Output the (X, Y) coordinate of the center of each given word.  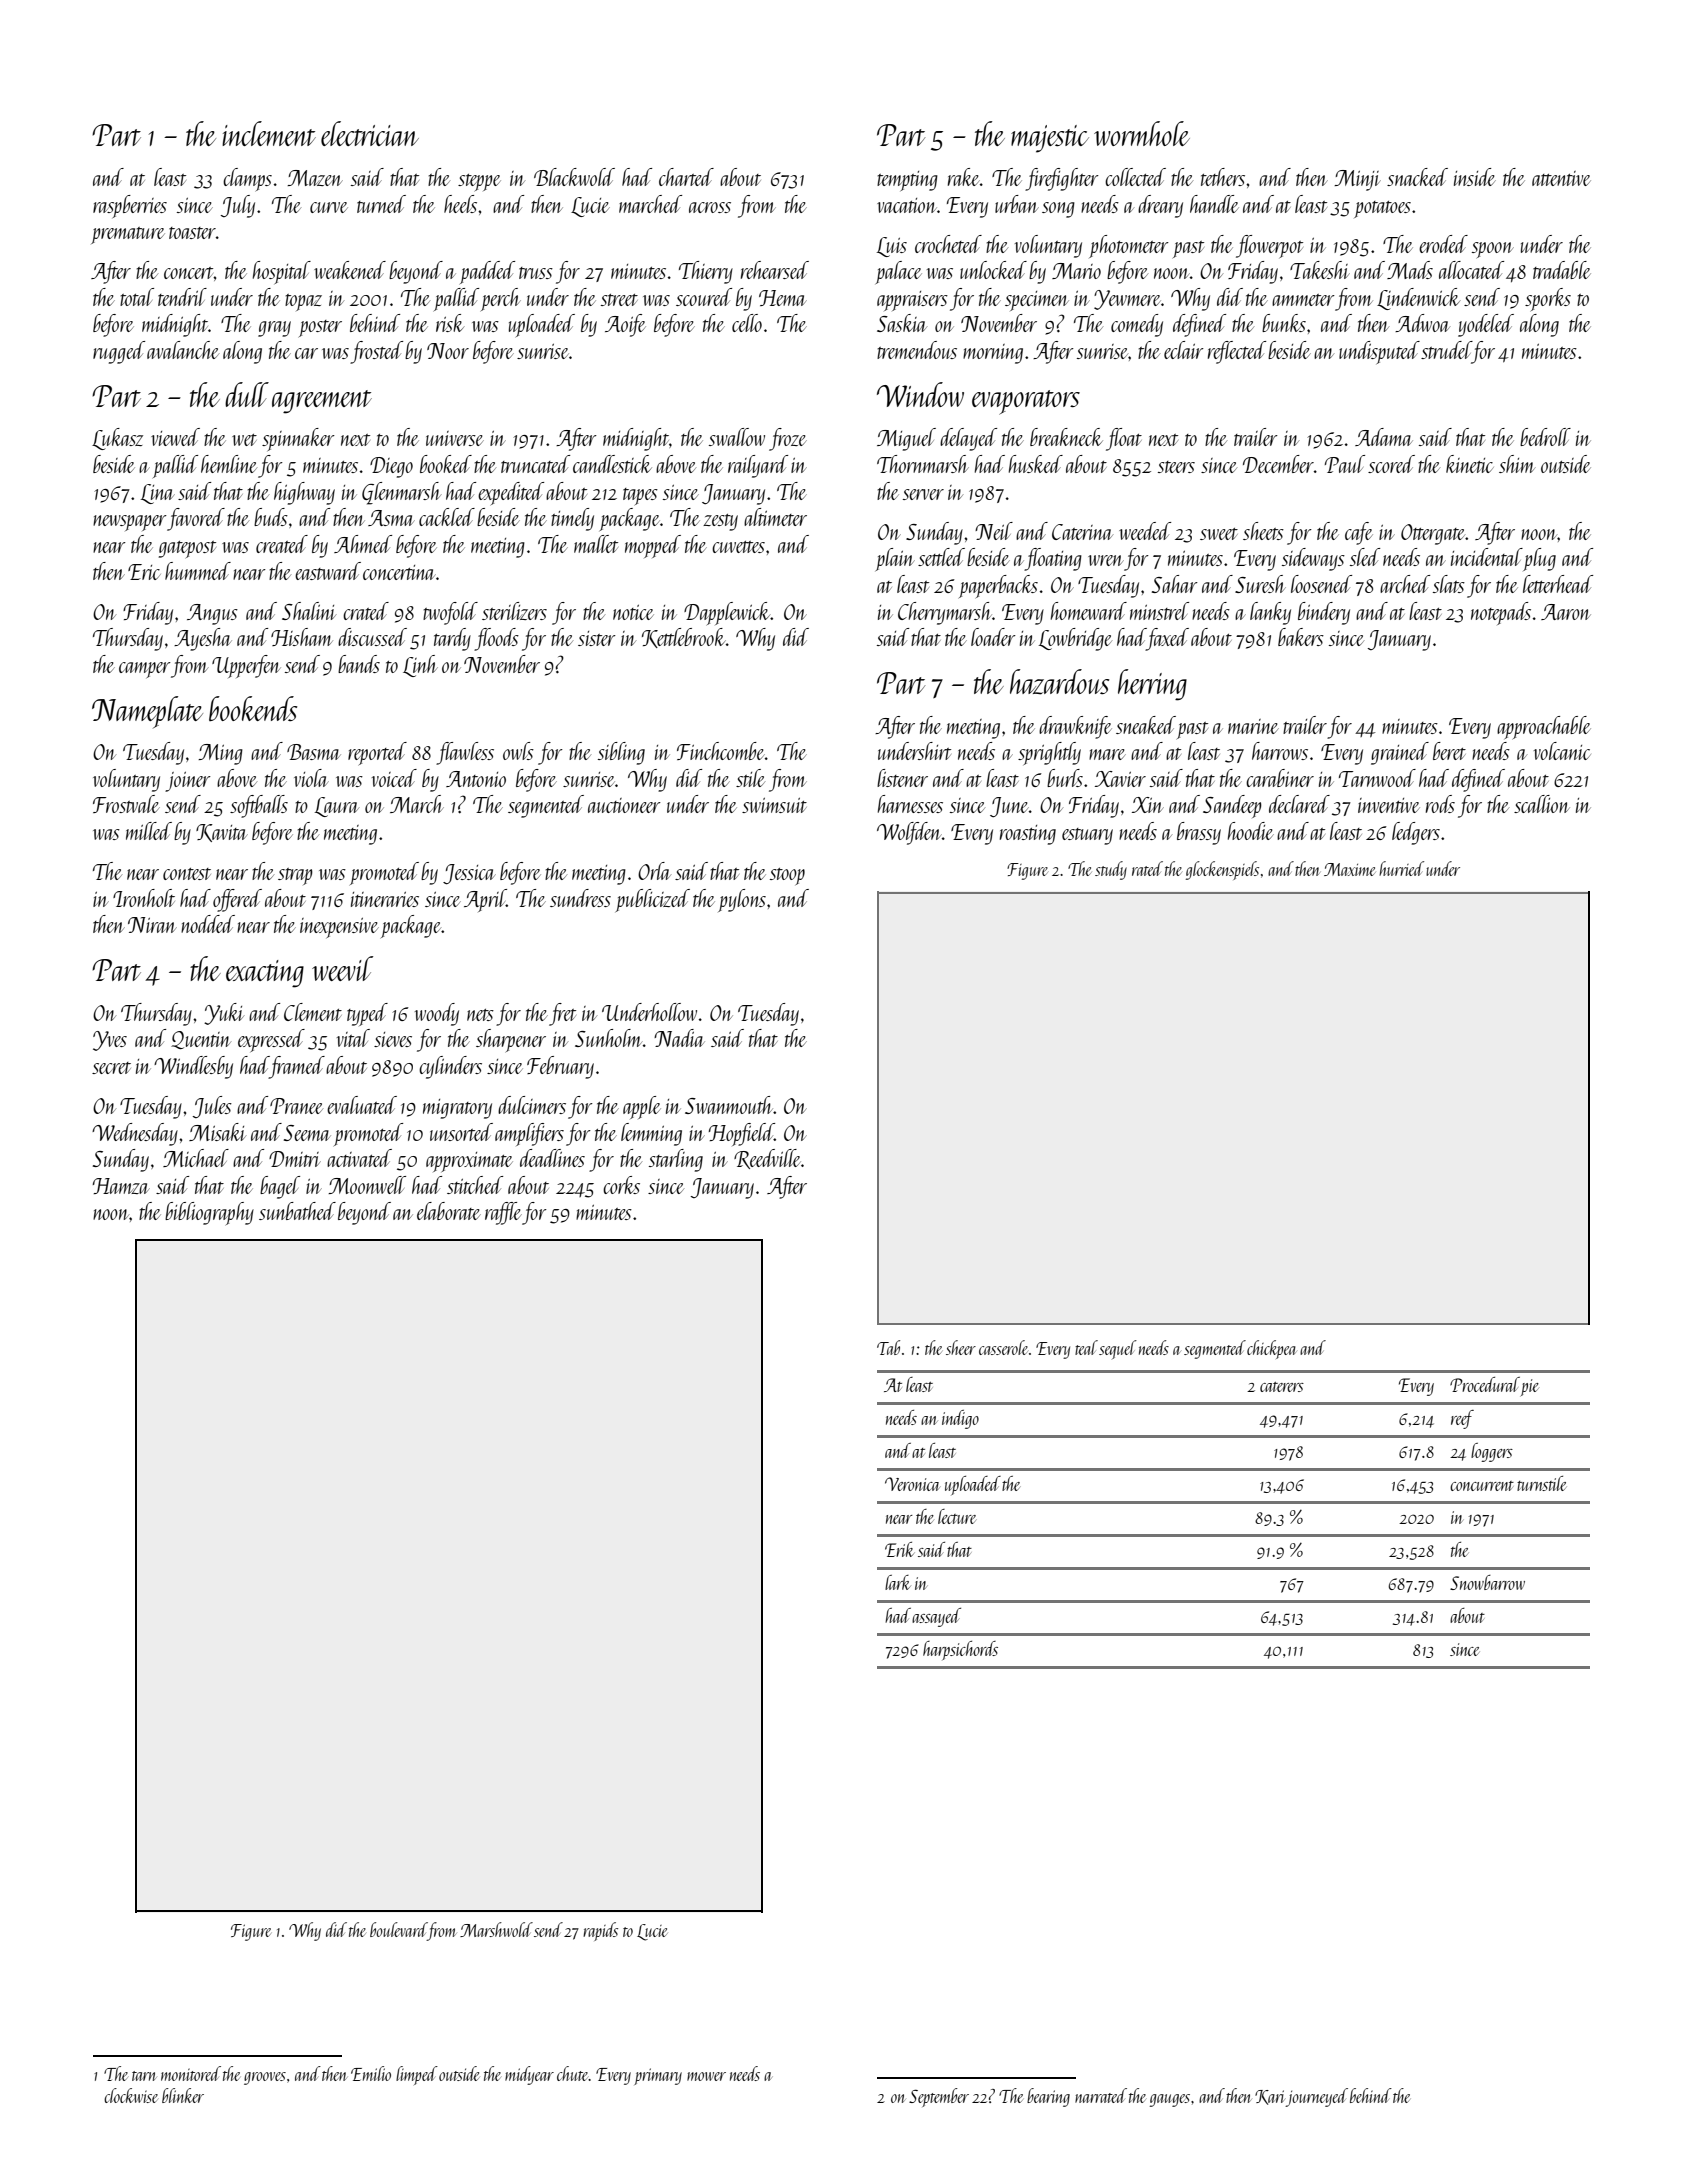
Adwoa (1422, 323)
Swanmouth (729, 1105)
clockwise (131, 2095)
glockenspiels (1222, 870)
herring (1152, 685)
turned (381, 204)
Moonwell (367, 1185)
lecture (957, 1516)
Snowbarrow (1487, 1582)
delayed (968, 439)
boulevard (398, 1929)
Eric (144, 572)
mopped (653, 546)
